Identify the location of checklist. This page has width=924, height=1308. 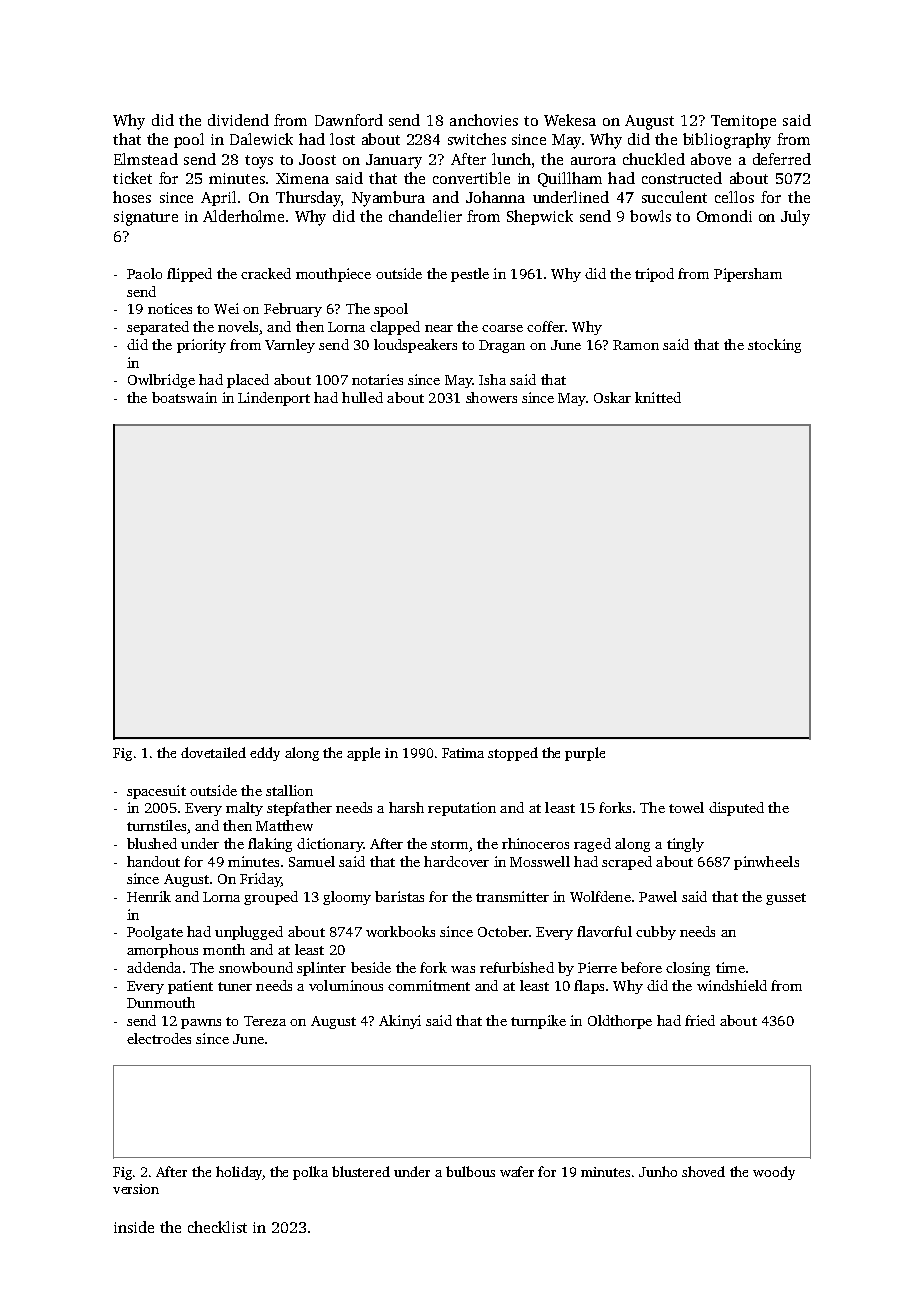
(217, 1227).
